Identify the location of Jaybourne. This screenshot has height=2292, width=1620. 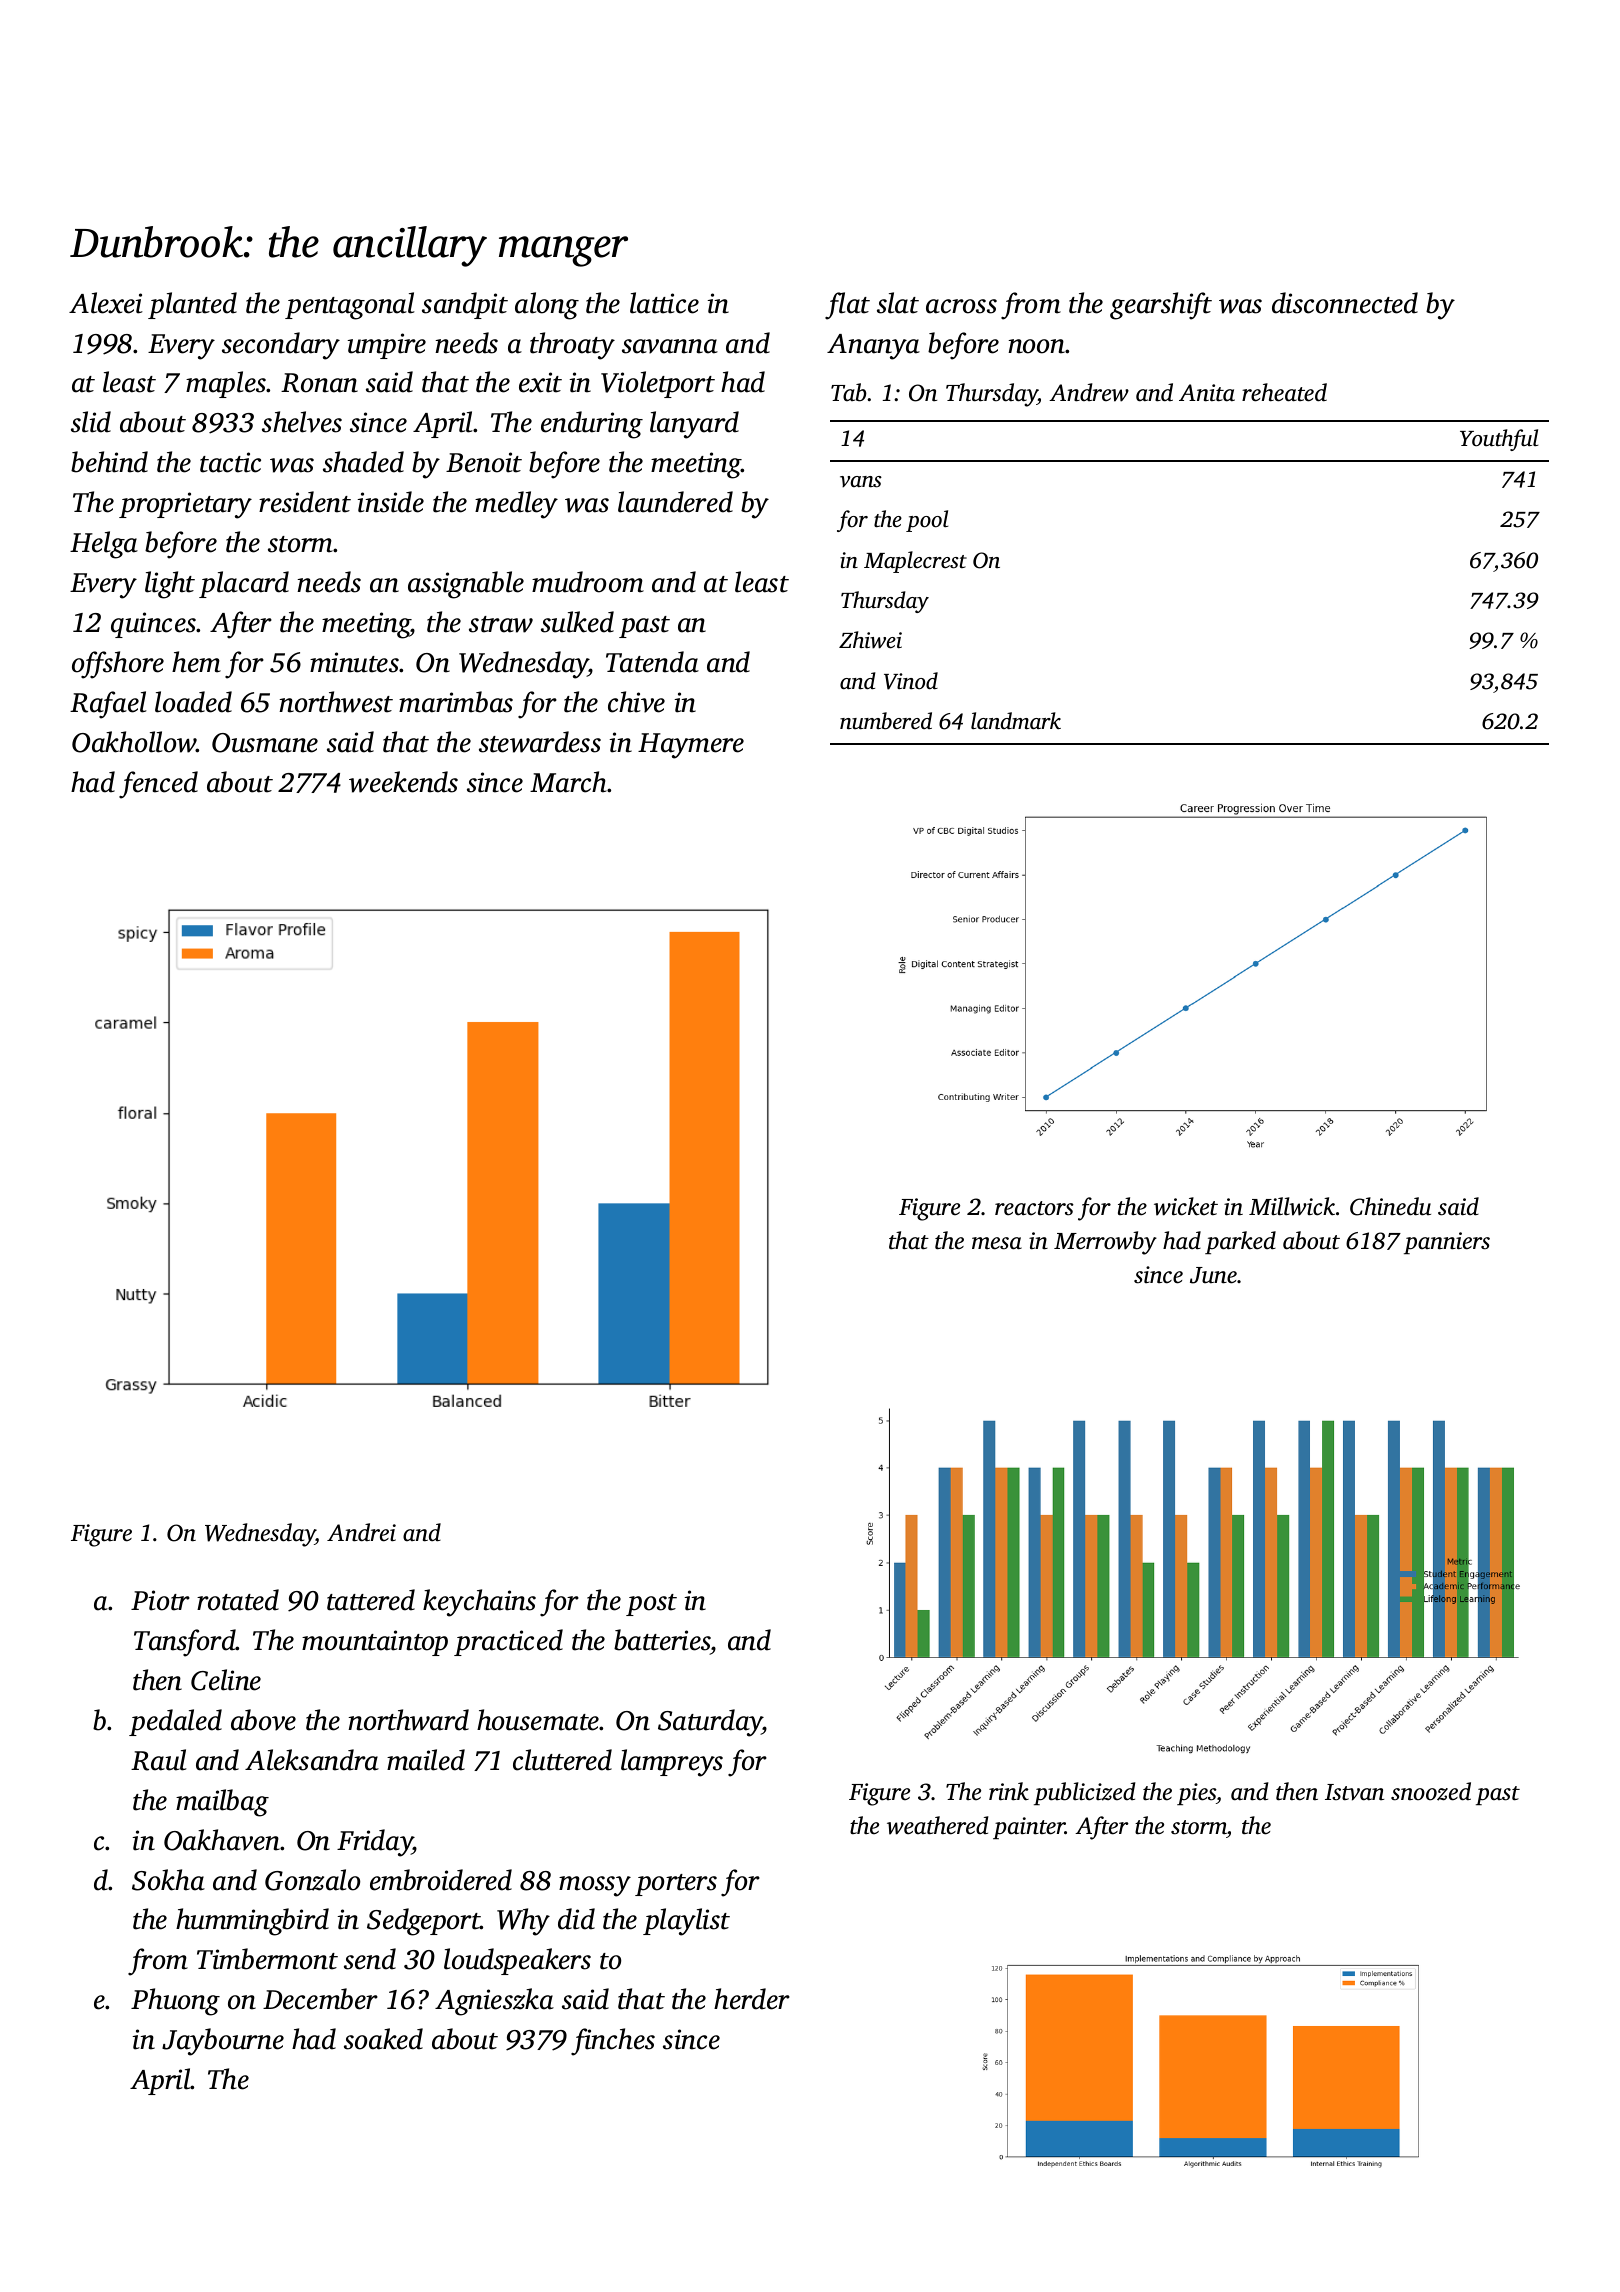
(223, 2042).
